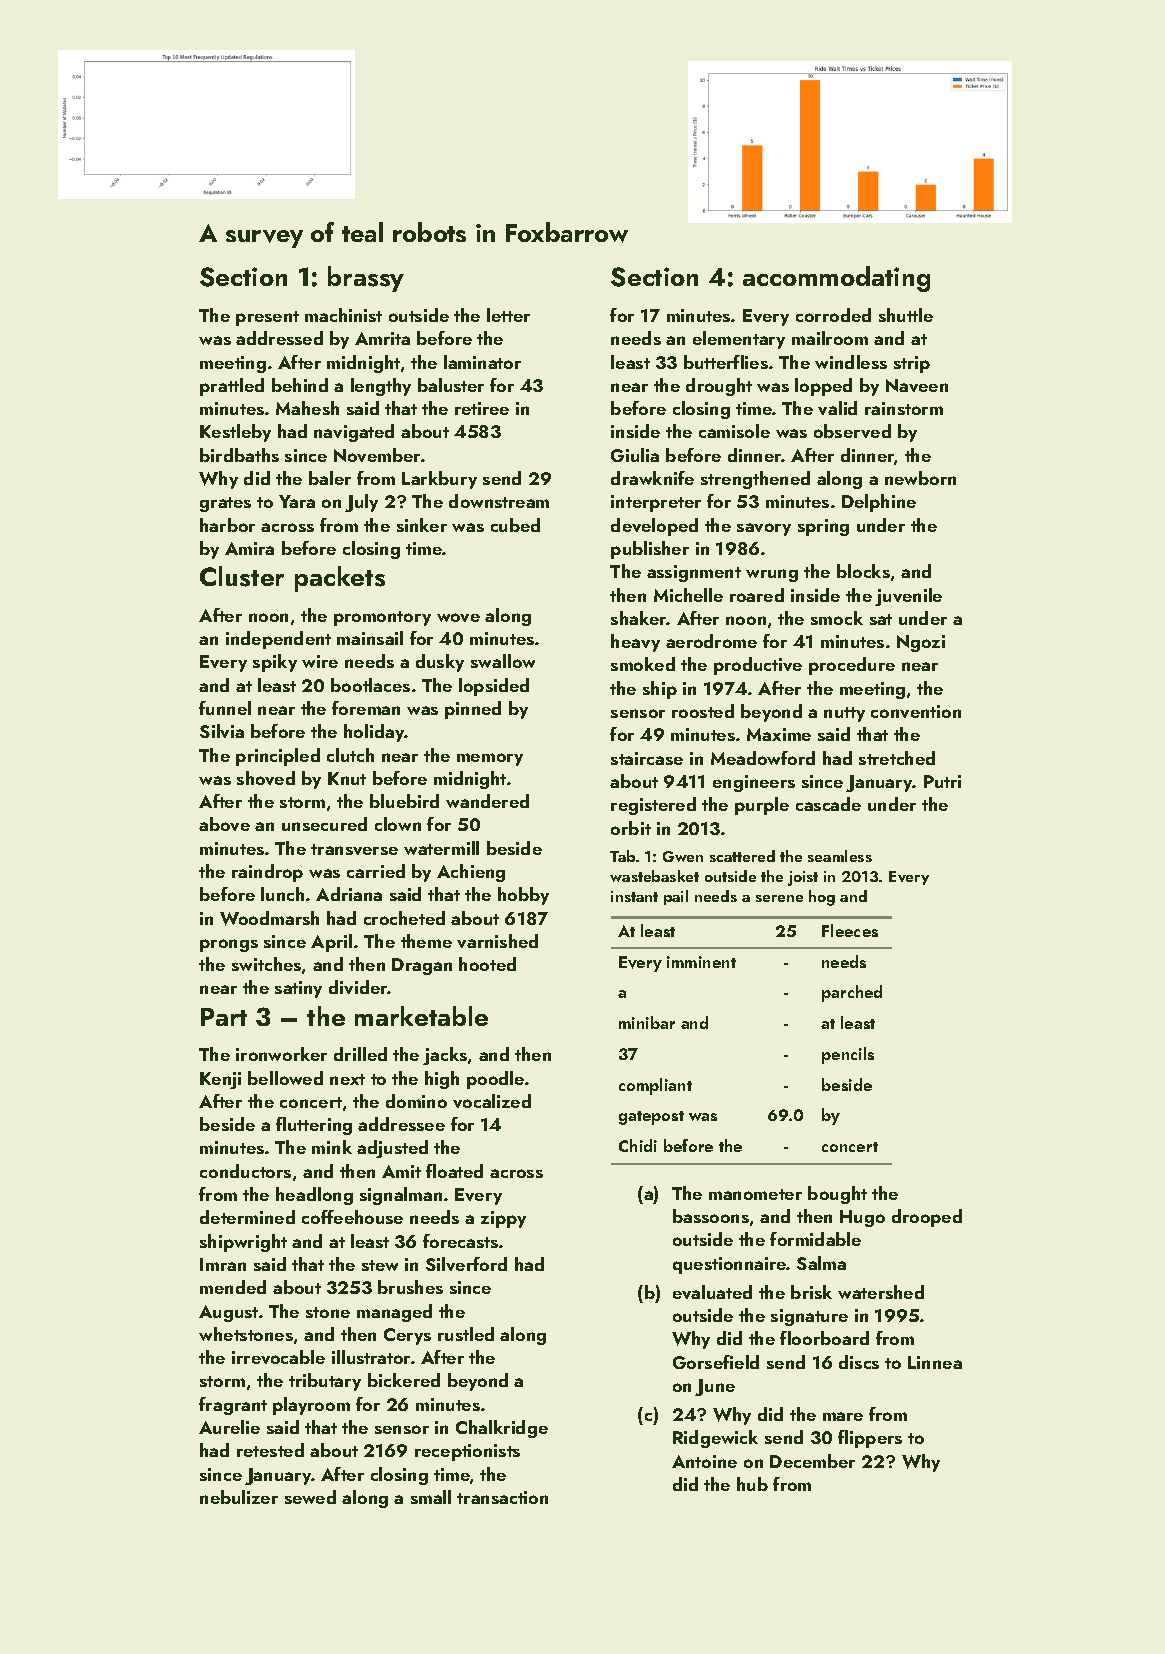  Describe the element at coordinates (502, 1429) in the document. I see `Chalkridge` at that location.
